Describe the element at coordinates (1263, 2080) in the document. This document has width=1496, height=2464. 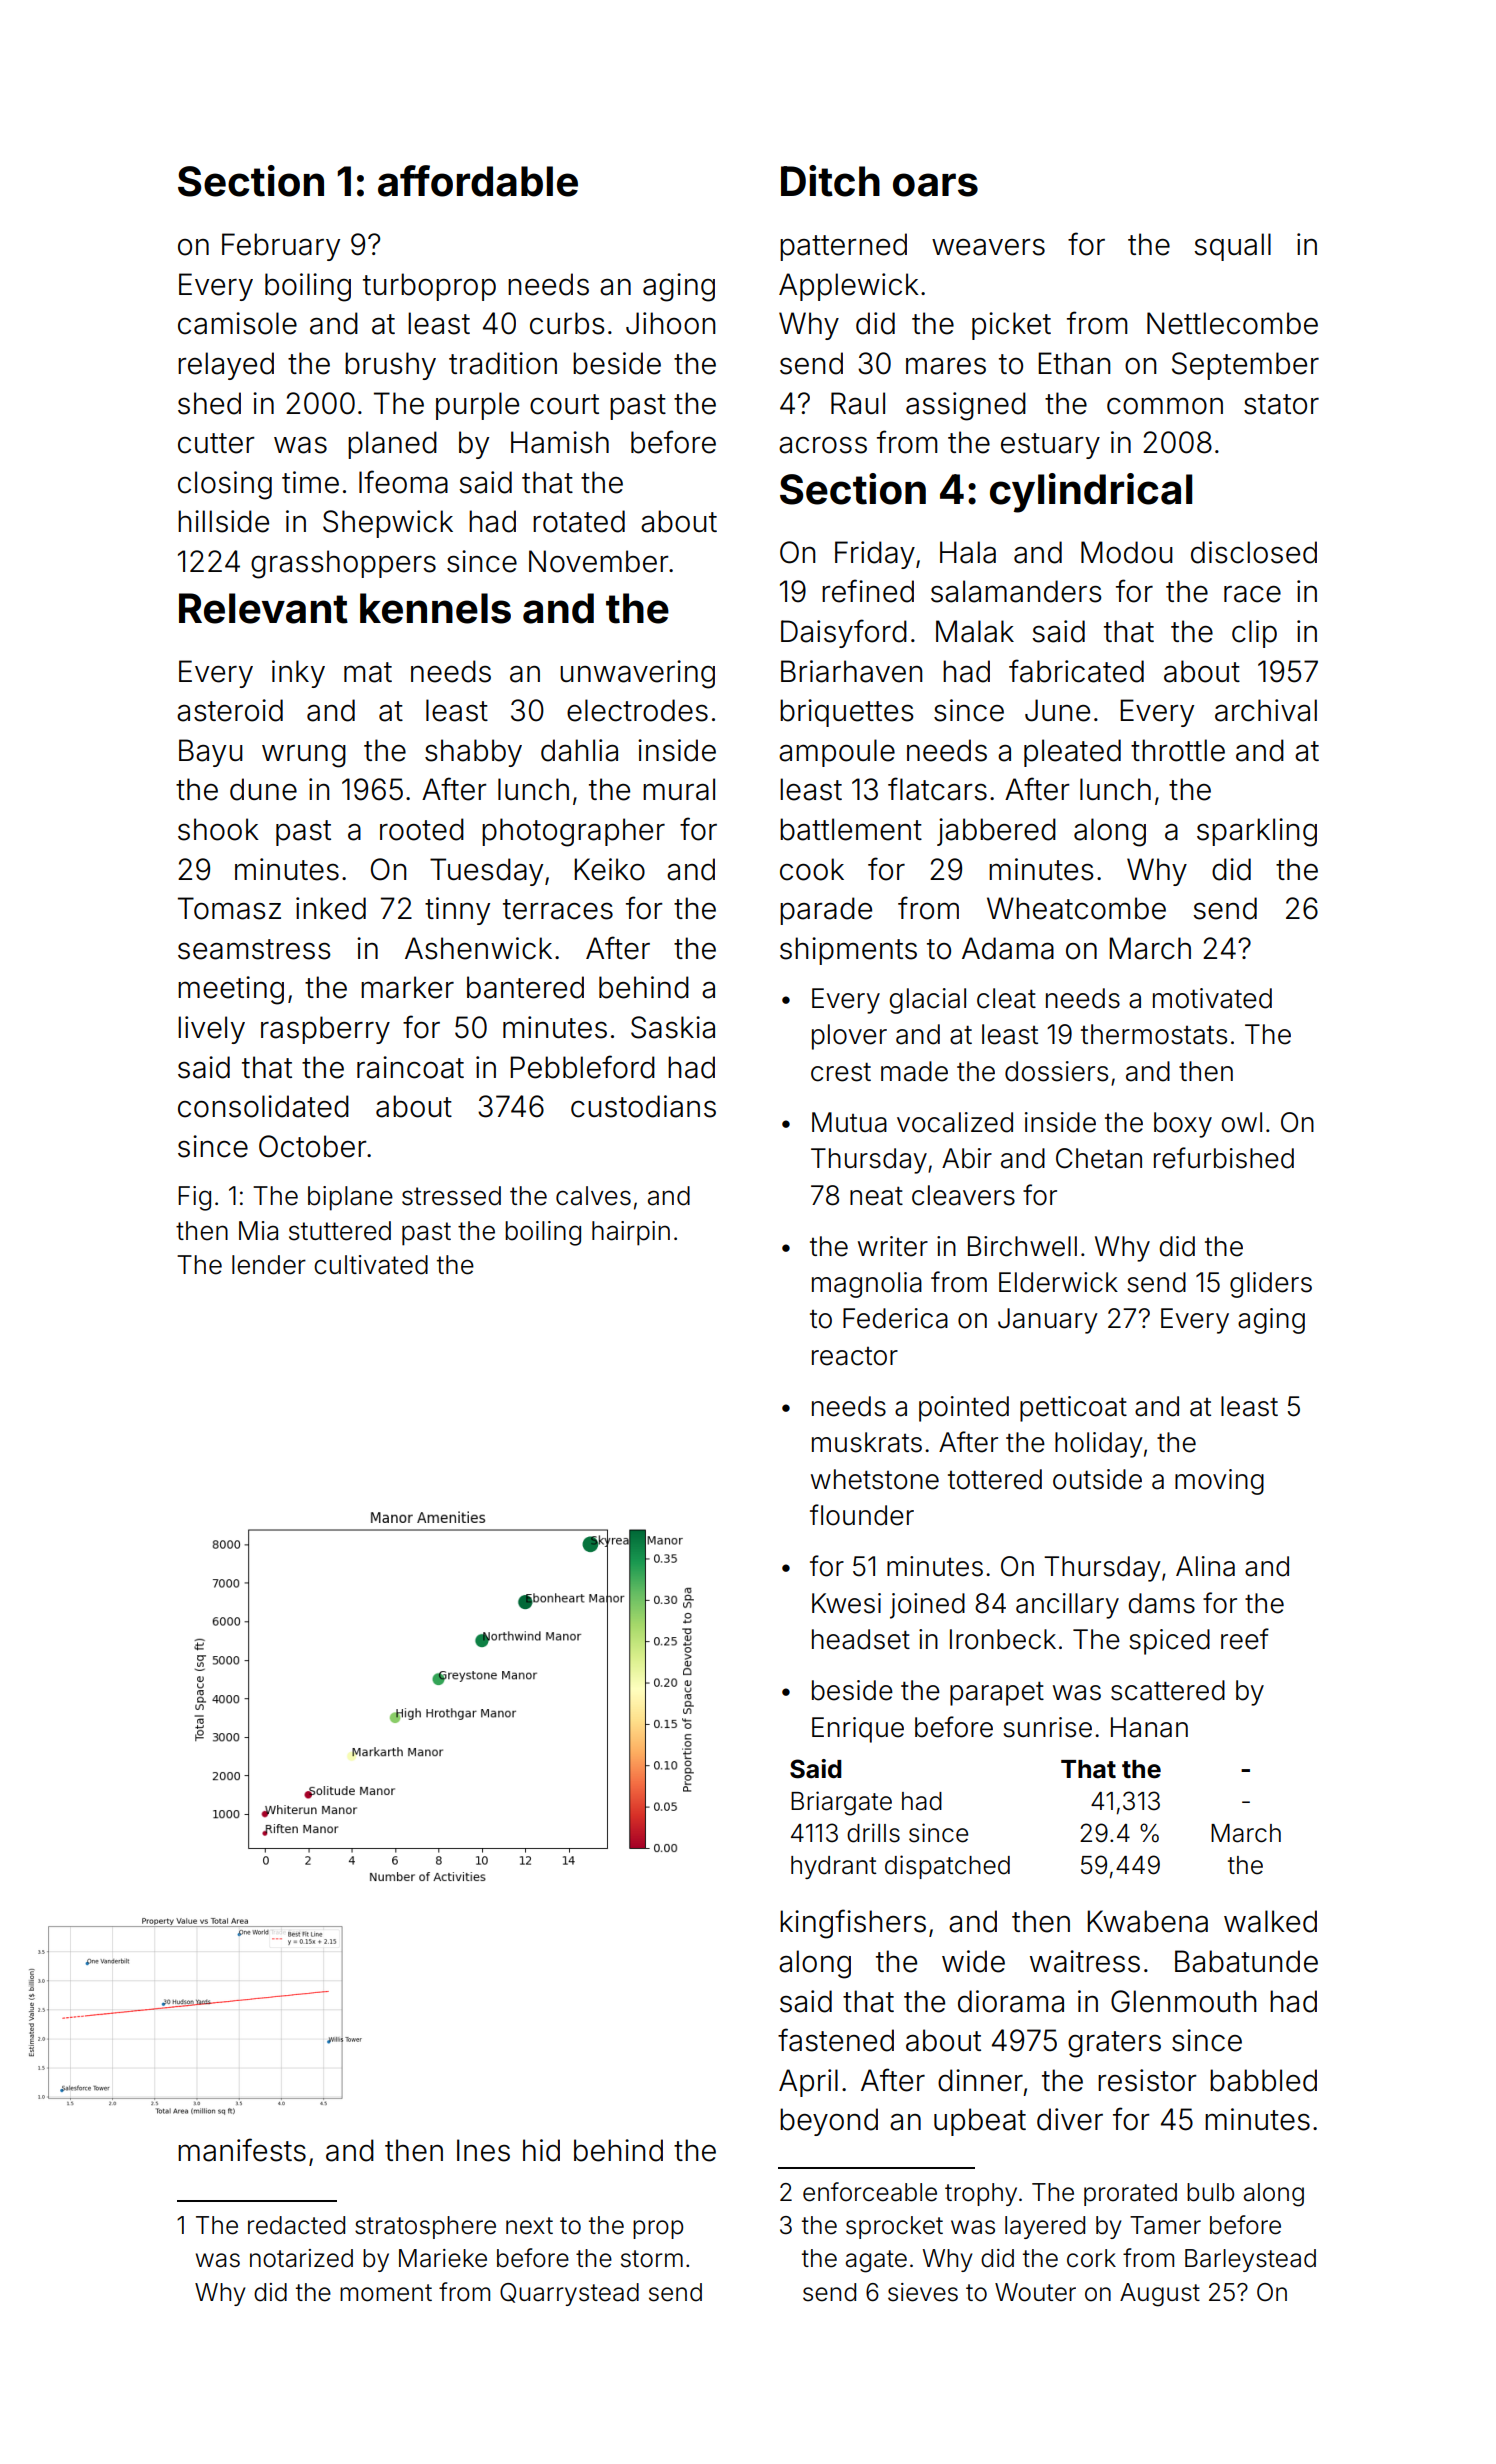
I see `babbled` at that location.
